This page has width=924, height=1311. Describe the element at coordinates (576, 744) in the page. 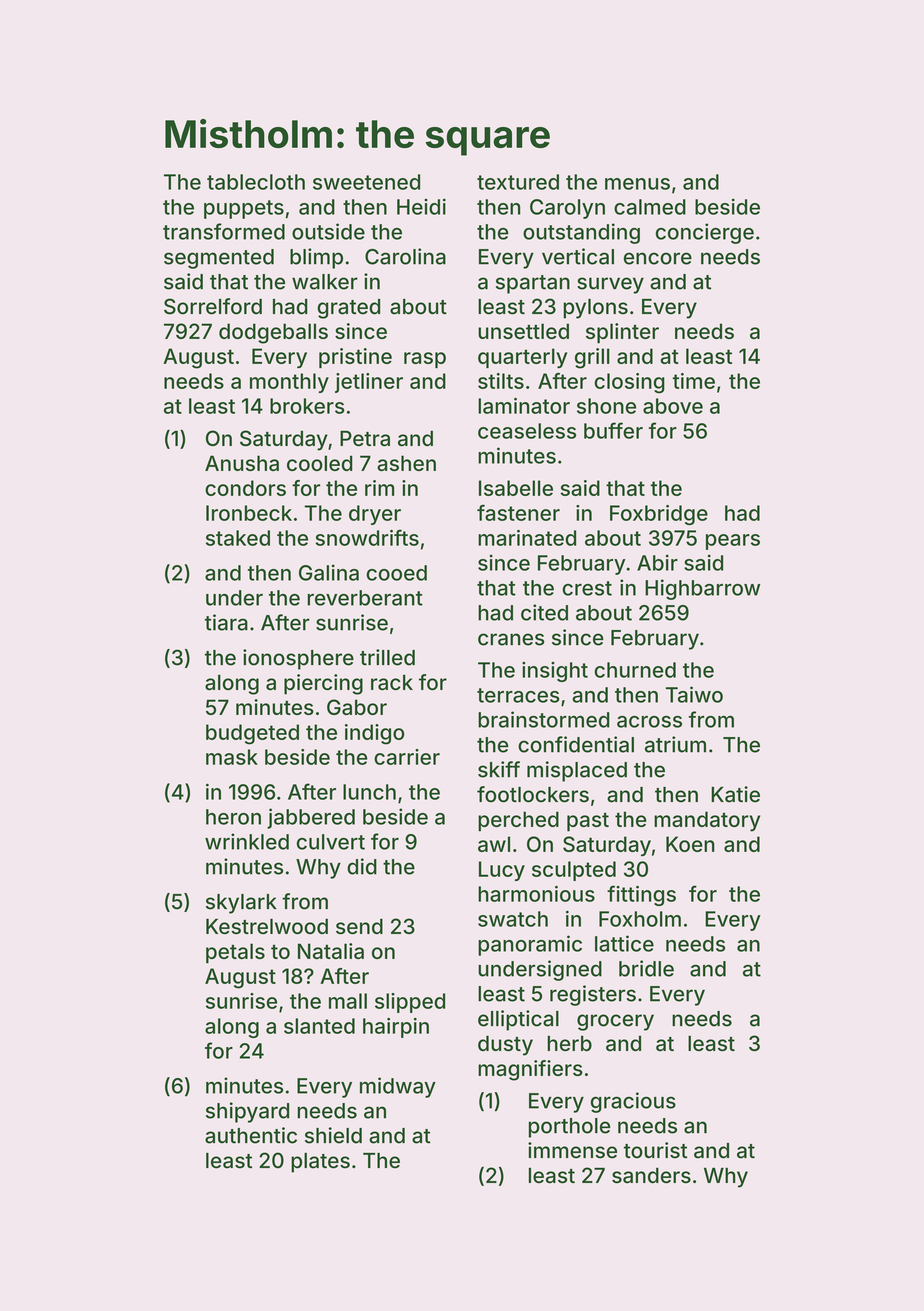

I see `confidential` at that location.
